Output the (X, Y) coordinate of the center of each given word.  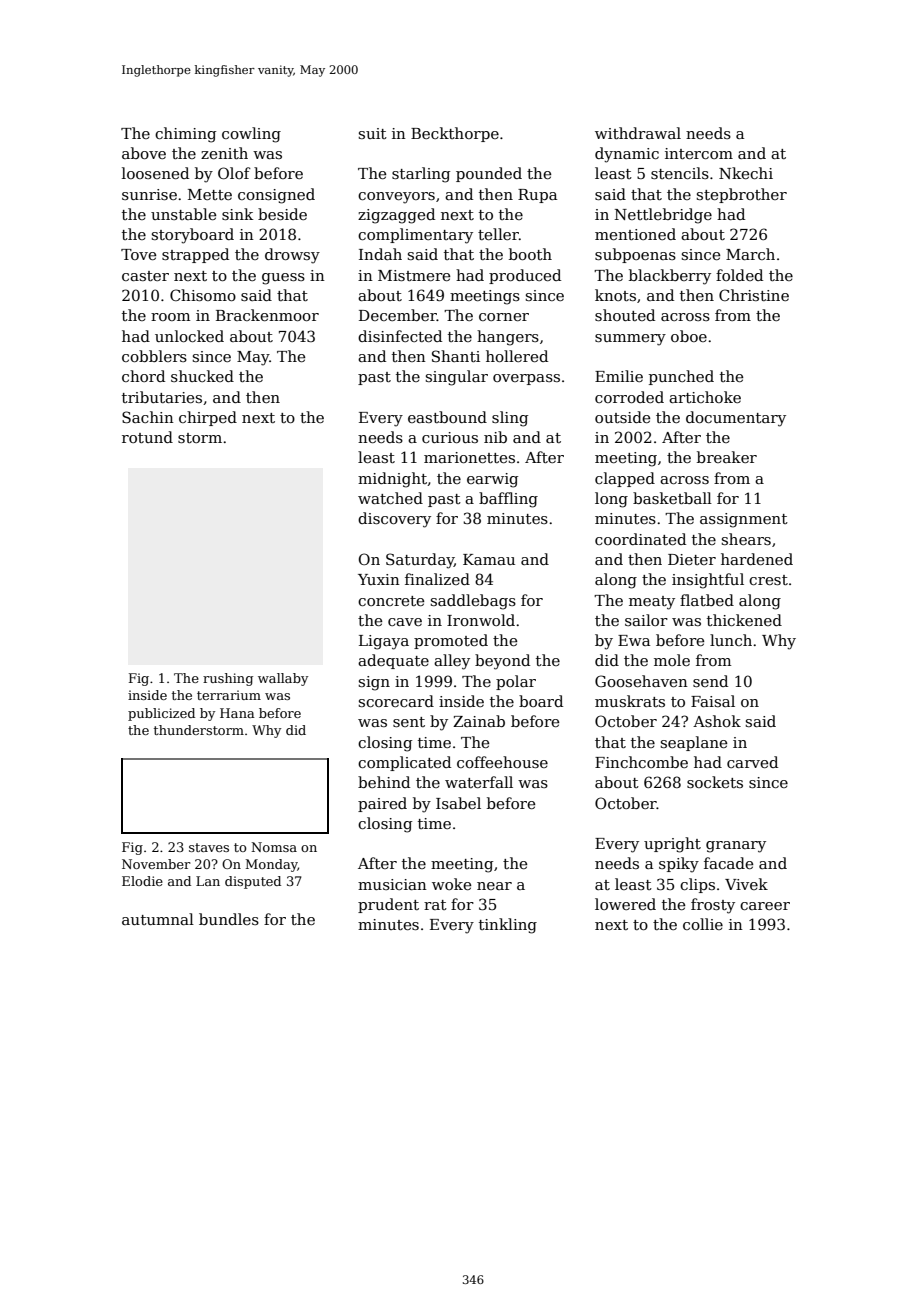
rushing (228, 679)
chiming (185, 135)
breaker (727, 457)
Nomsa (274, 847)
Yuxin (379, 579)
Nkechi (746, 173)
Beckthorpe (455, 134)
